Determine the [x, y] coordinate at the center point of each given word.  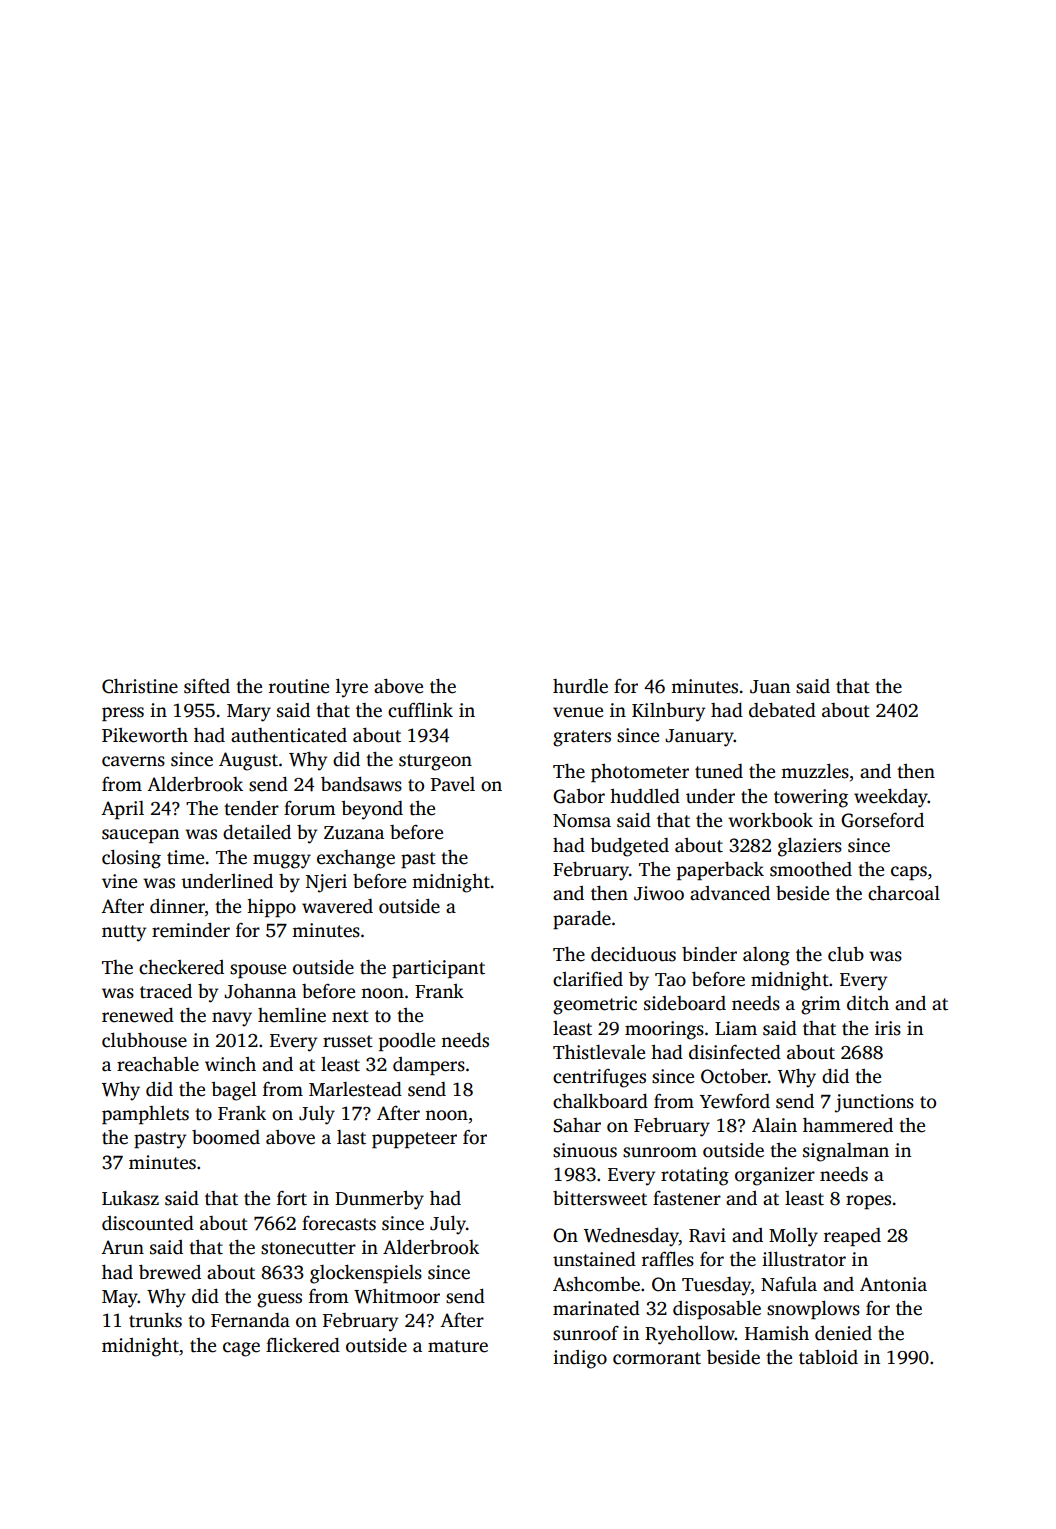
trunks [155, 1320]
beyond [372, 810]
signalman [846, 1152]
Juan [770, 687]
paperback [720, 871]
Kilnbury [668, 712]
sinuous [585, 1150]
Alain [774, 1125]
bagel [233, 1091]
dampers [429, 1066]
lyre [352, 688]
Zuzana [354, 833]
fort [292, 1198]
